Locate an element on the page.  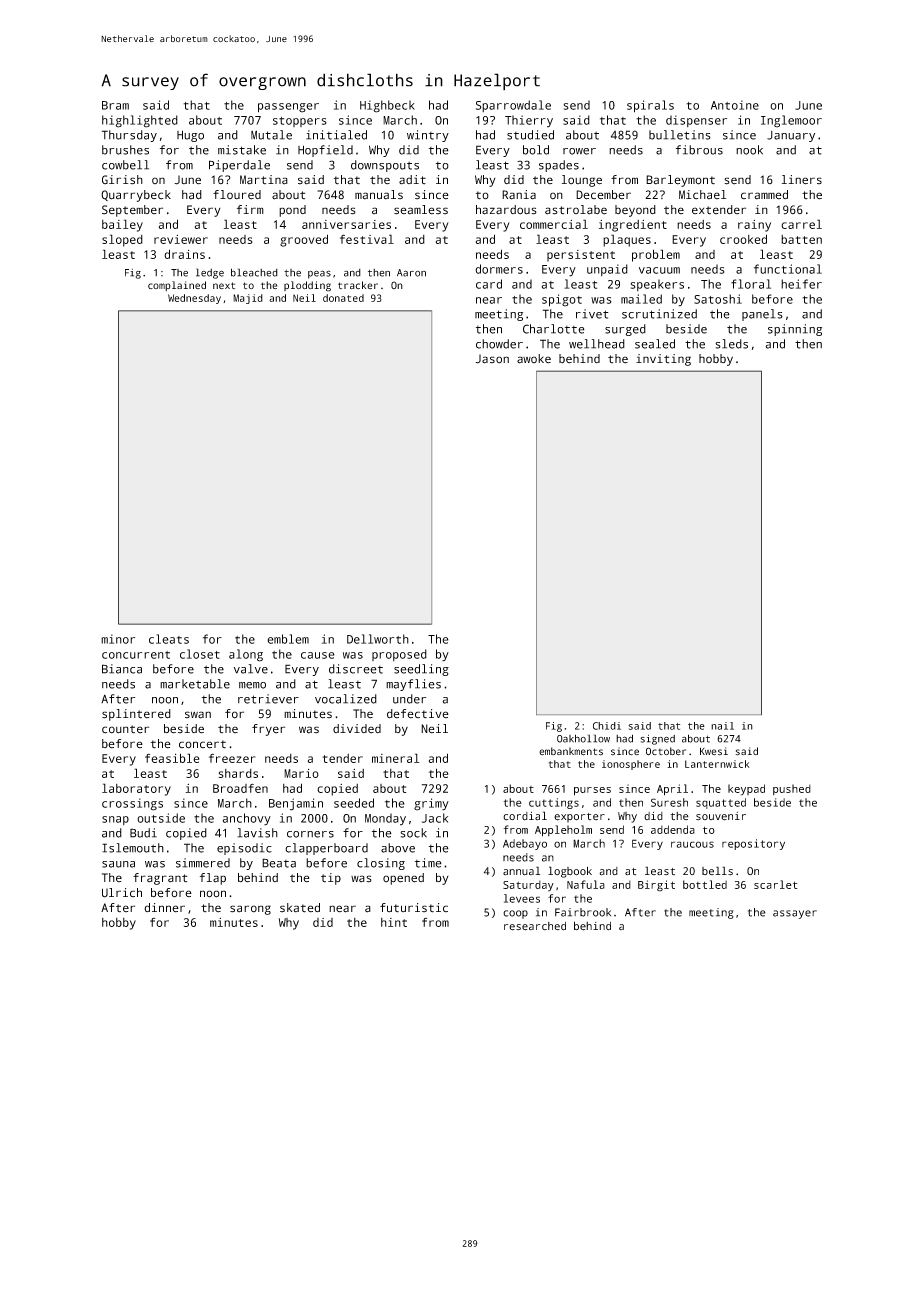
crammed is located at coordinates (764, 195).
